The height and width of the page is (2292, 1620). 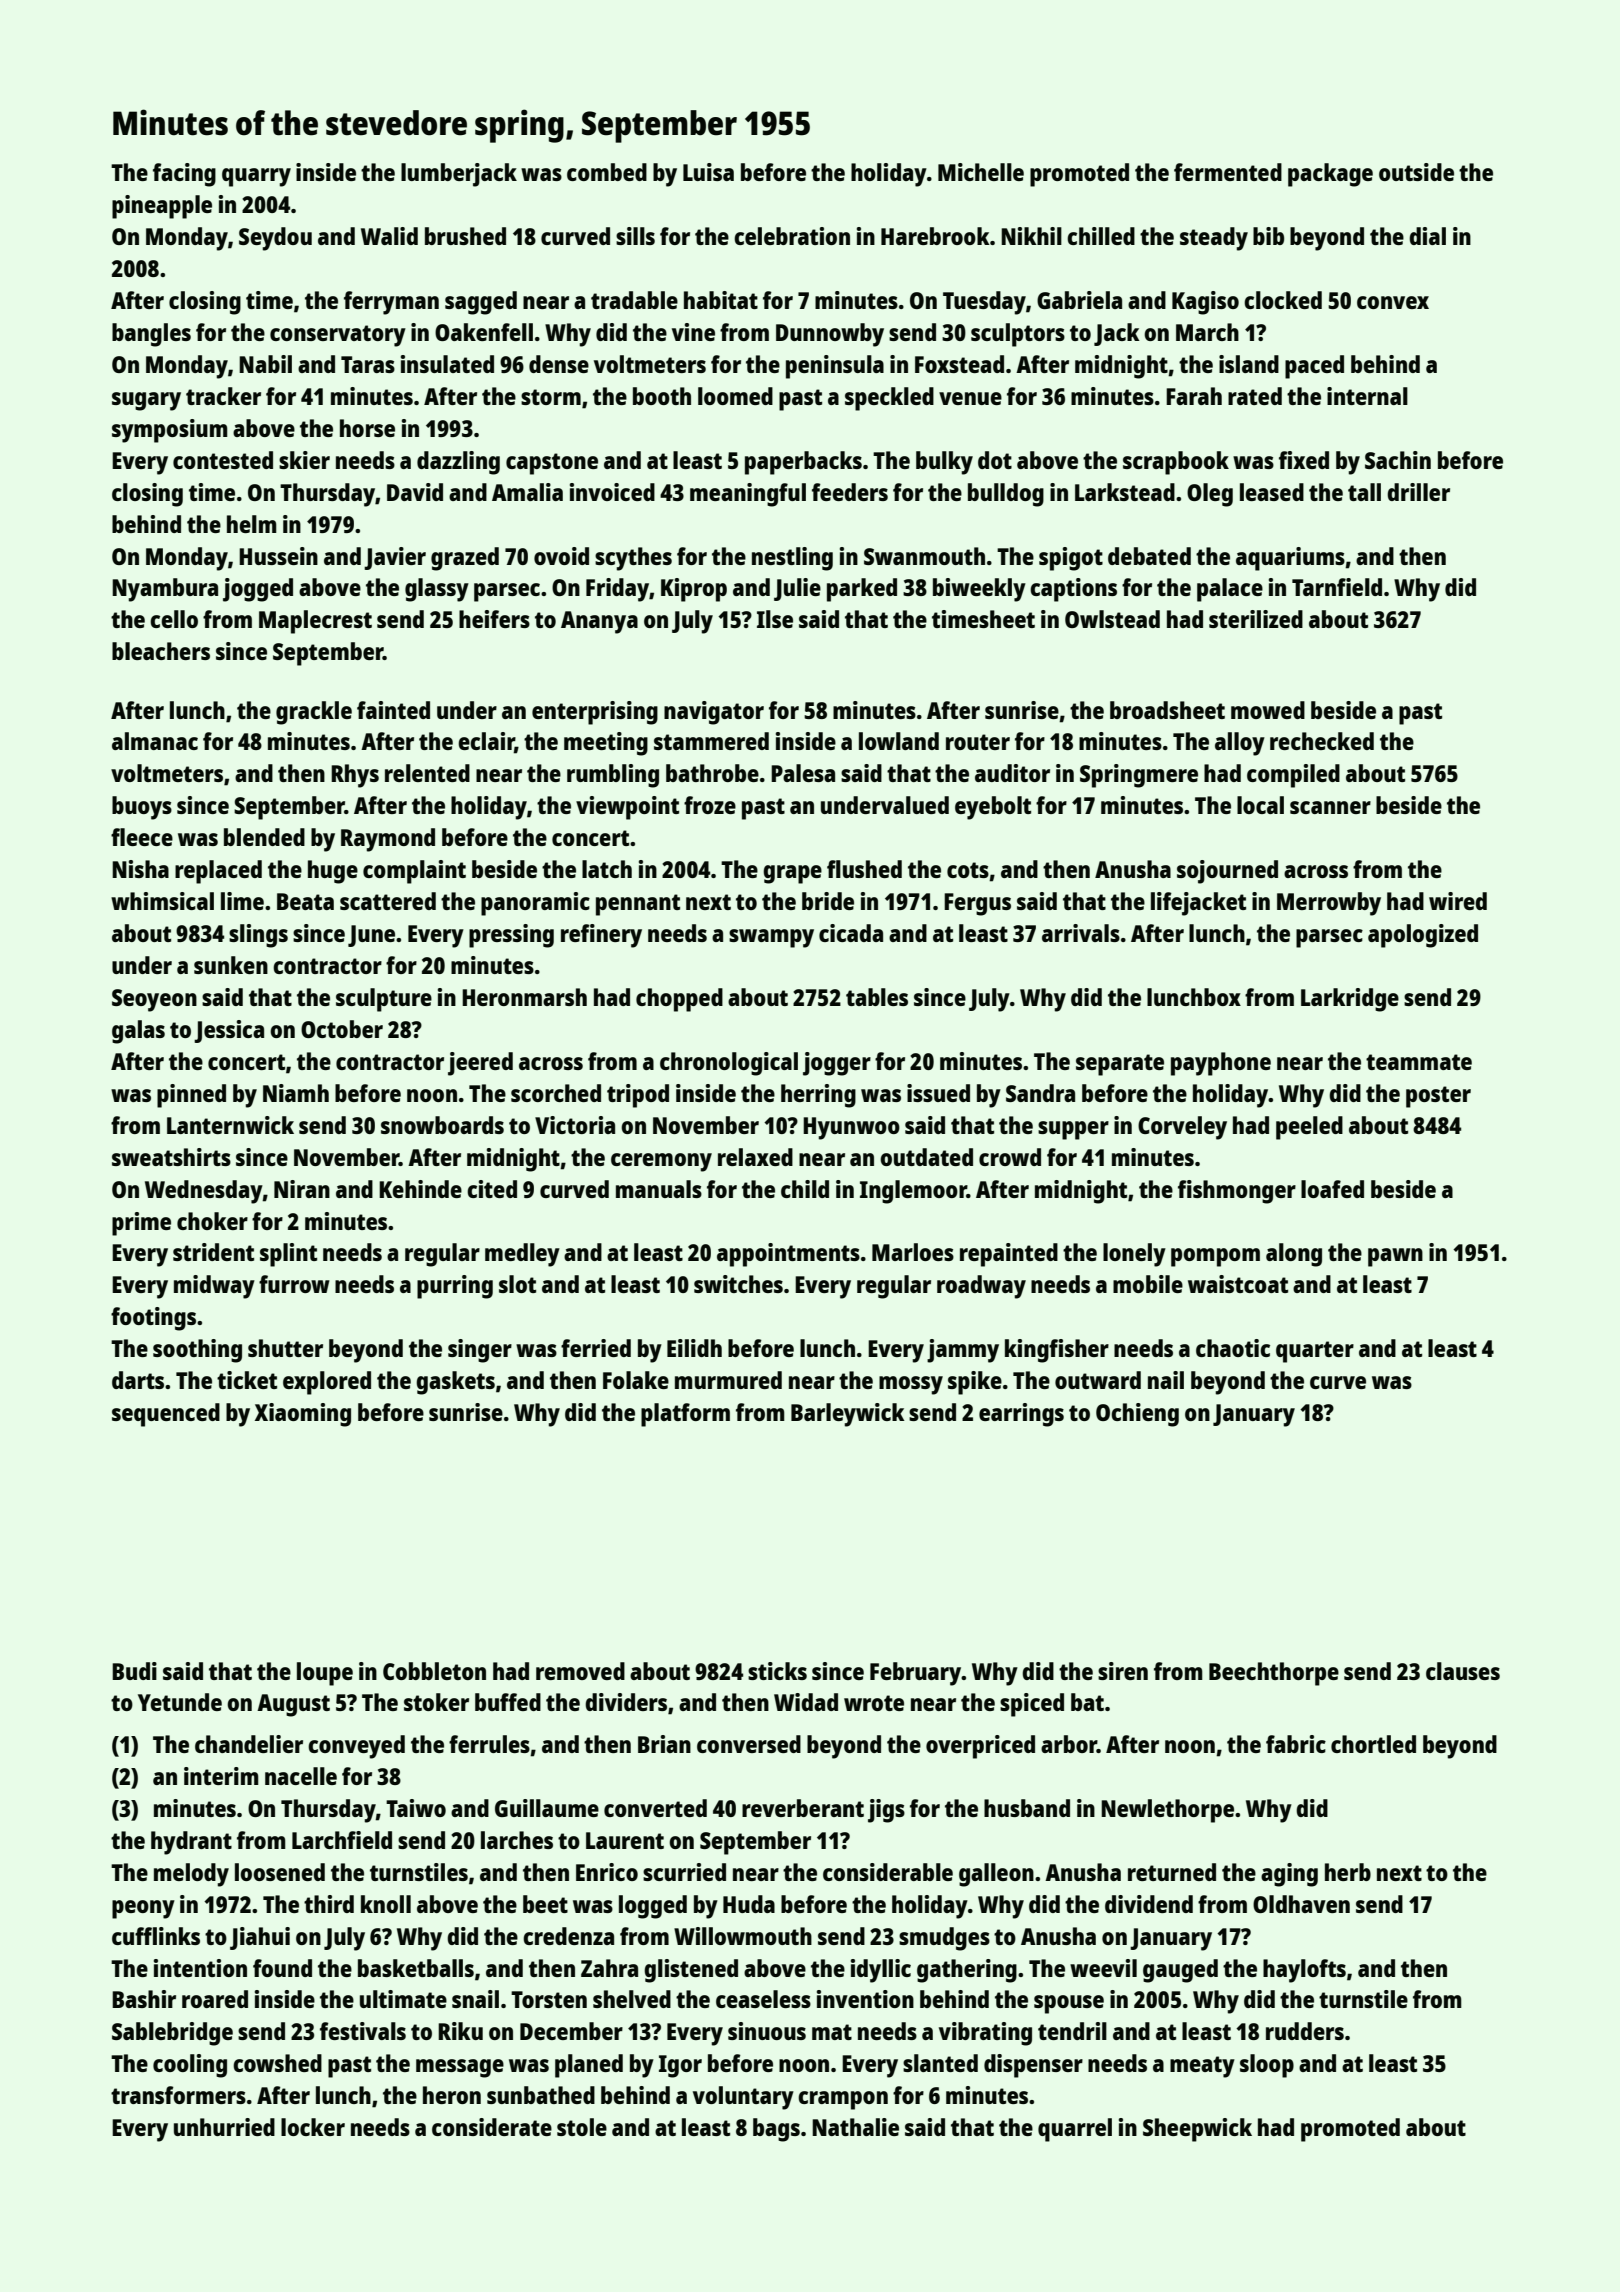 I want to click on Michelle, so click(x=981, y=172).
